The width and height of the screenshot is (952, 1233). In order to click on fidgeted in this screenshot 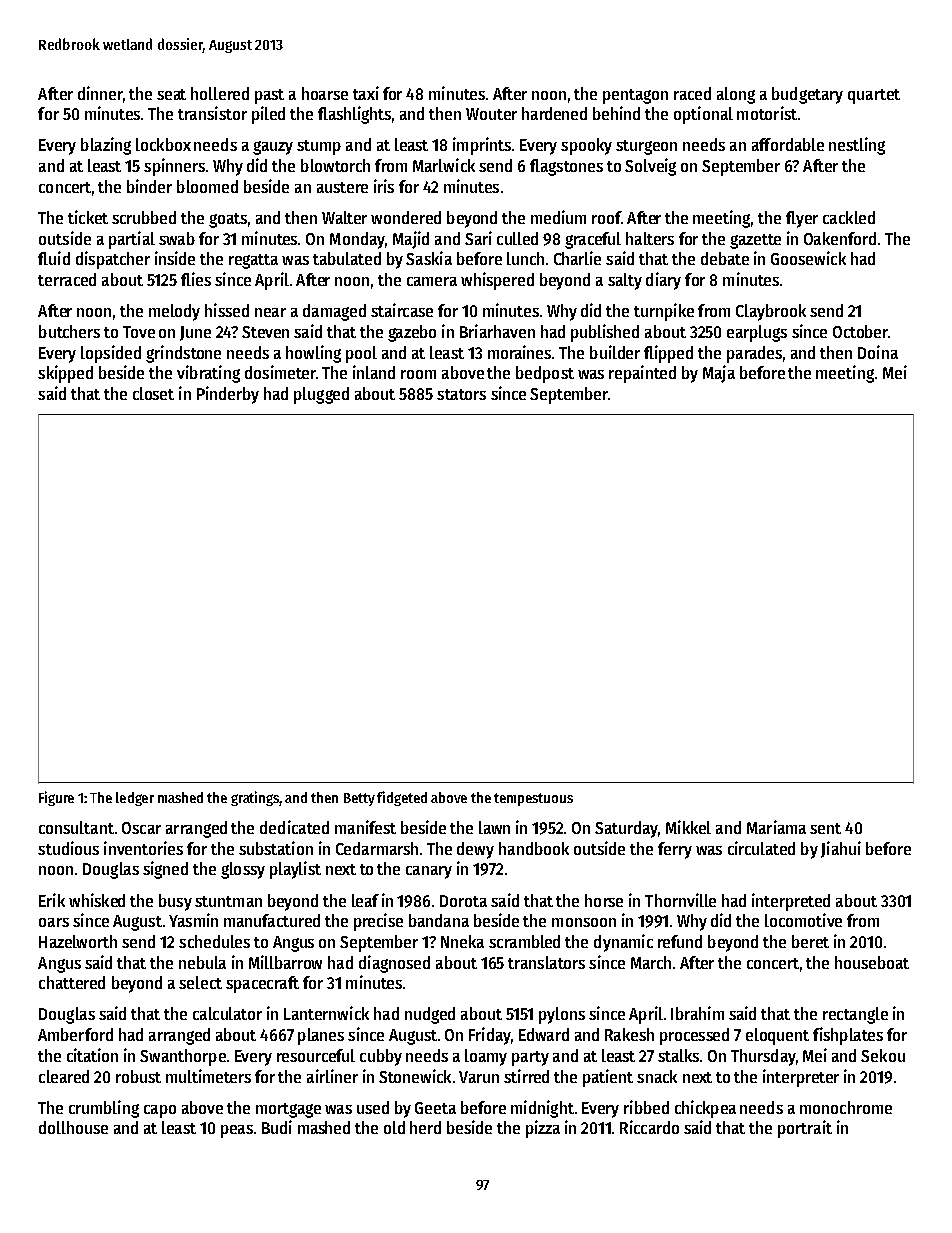, I will do `click(402, 798)`.
